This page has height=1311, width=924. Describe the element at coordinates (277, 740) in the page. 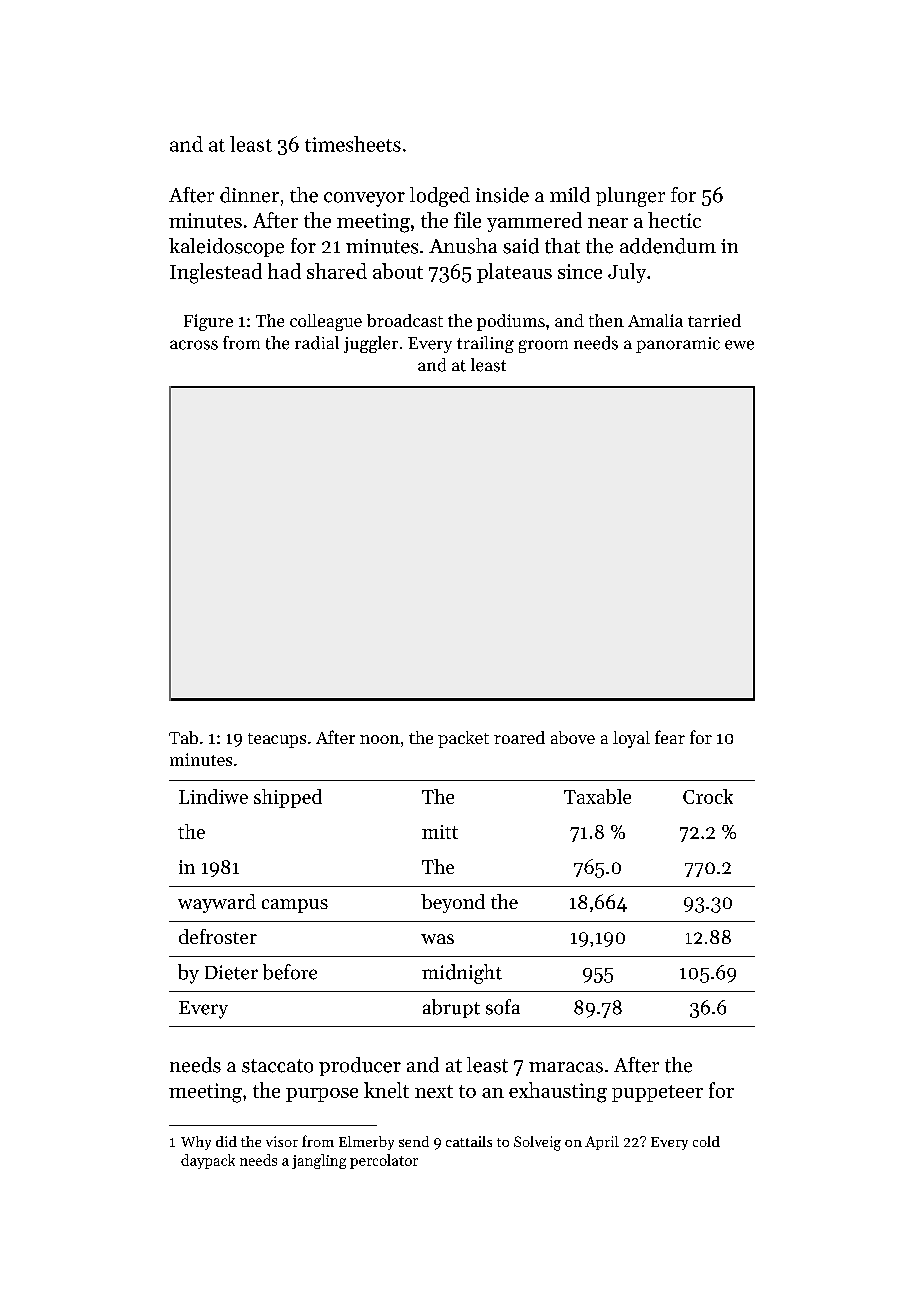

I see `teacups` at that location.
